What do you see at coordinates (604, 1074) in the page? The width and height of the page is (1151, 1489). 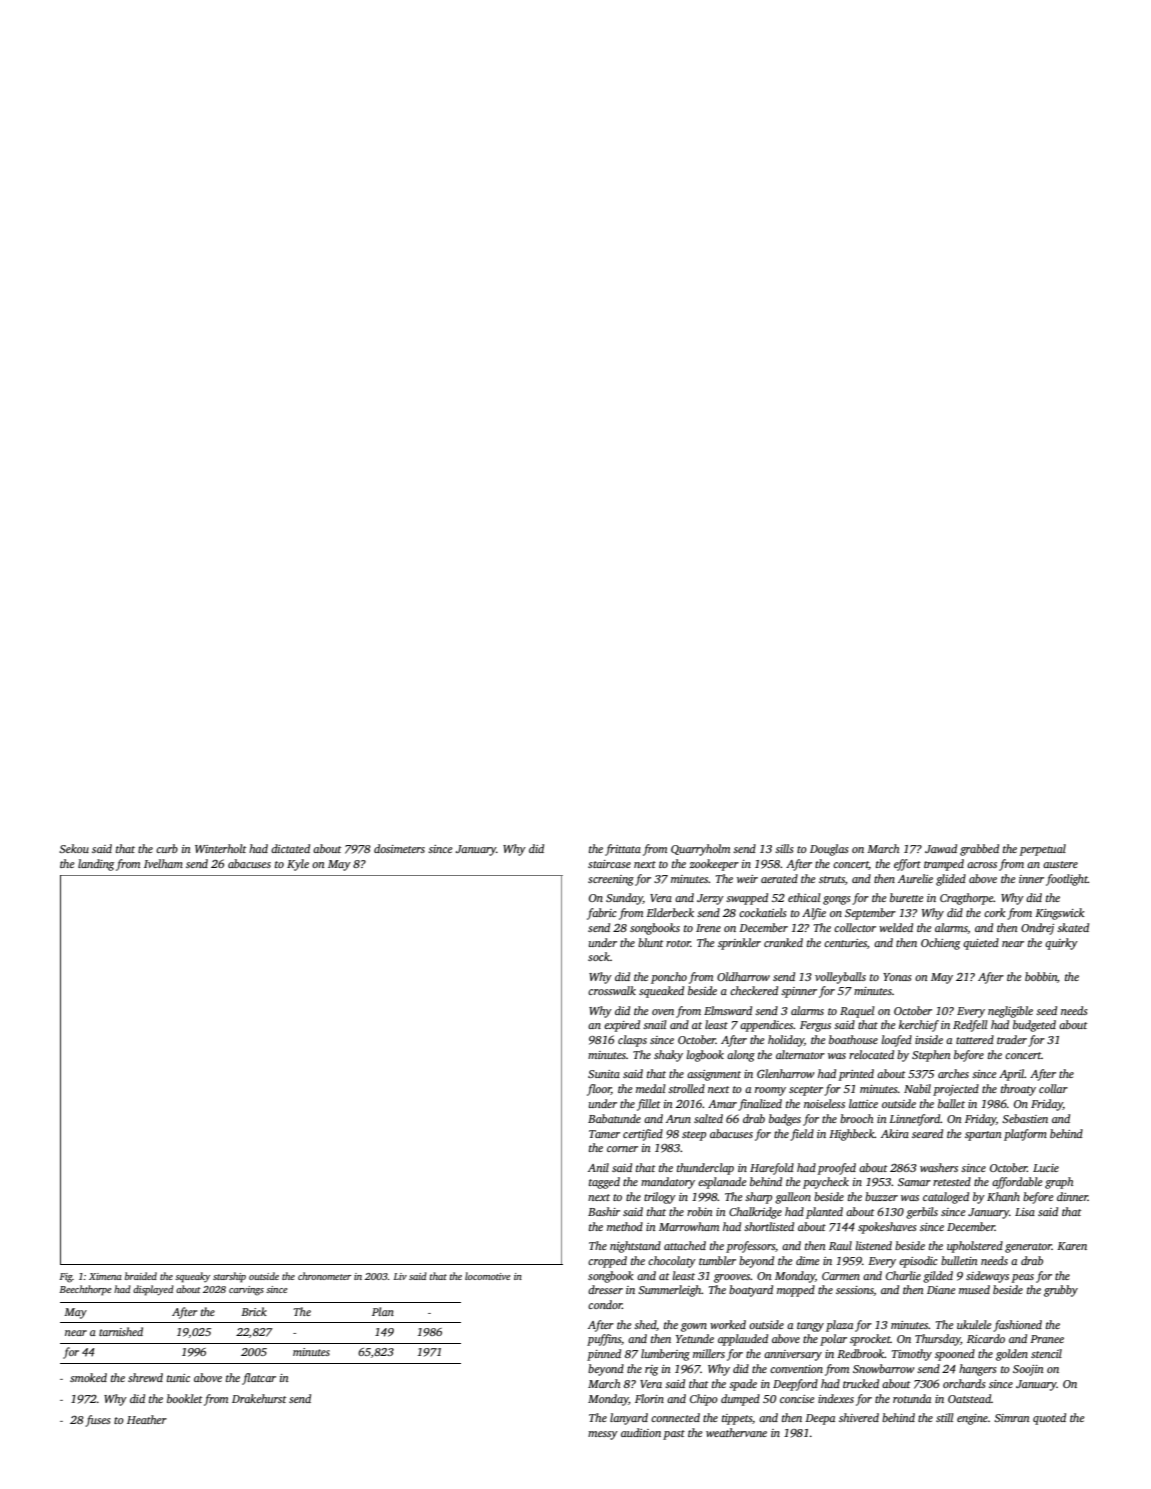 I see `Sunita` at bounding box center [604, 1074].
